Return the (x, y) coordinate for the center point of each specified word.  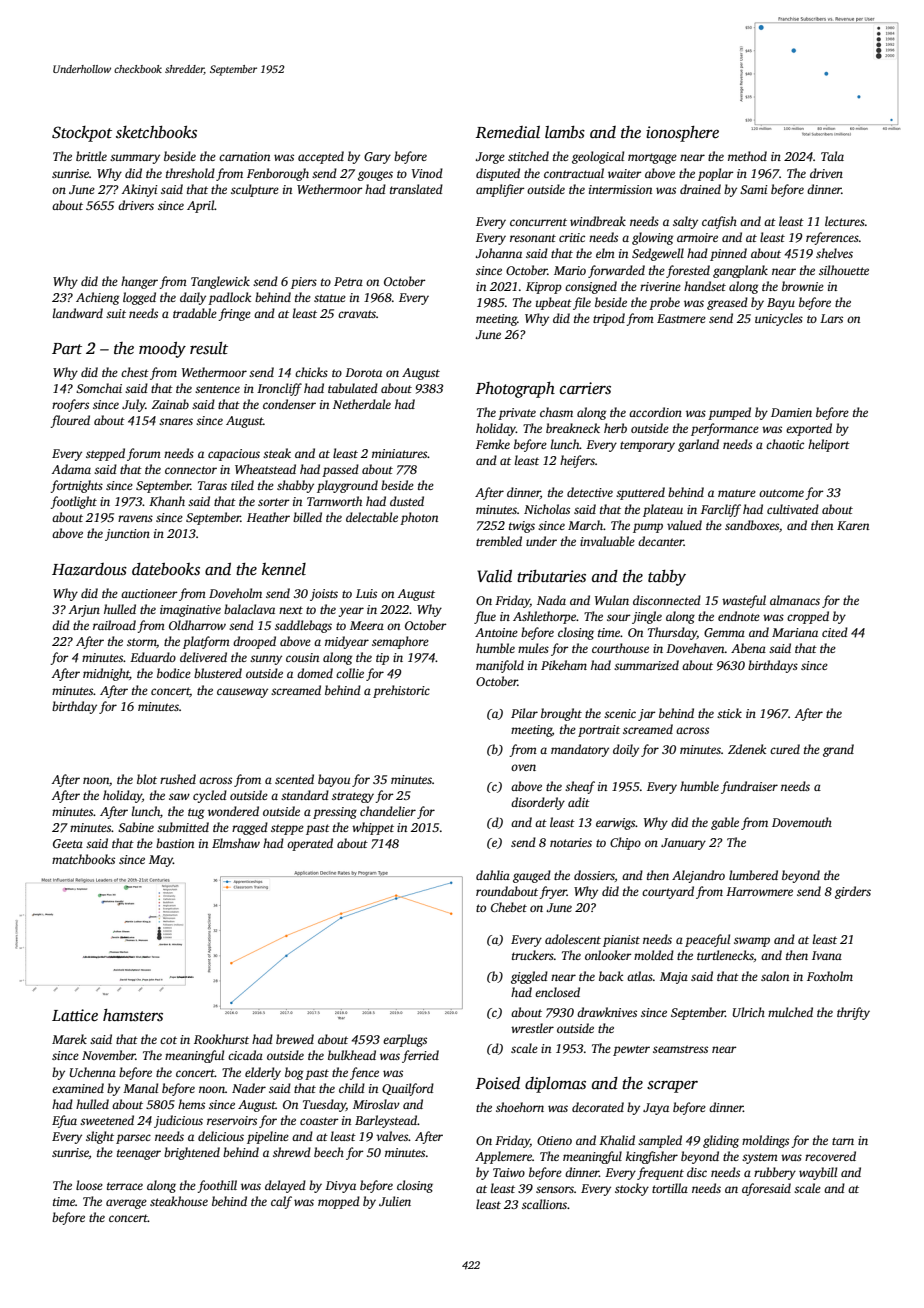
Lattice (75, 1015)
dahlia (493, 875)
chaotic (785, 444)
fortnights (76, 486)
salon (775, 976)
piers (304, 283)
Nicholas (547, 509)
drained (700, 189)
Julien (395, 1201)
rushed (178, 779)
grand (838, 750)
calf (281, 1202)
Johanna (498, 253)
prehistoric (401, 691)
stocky (632, 1189)
